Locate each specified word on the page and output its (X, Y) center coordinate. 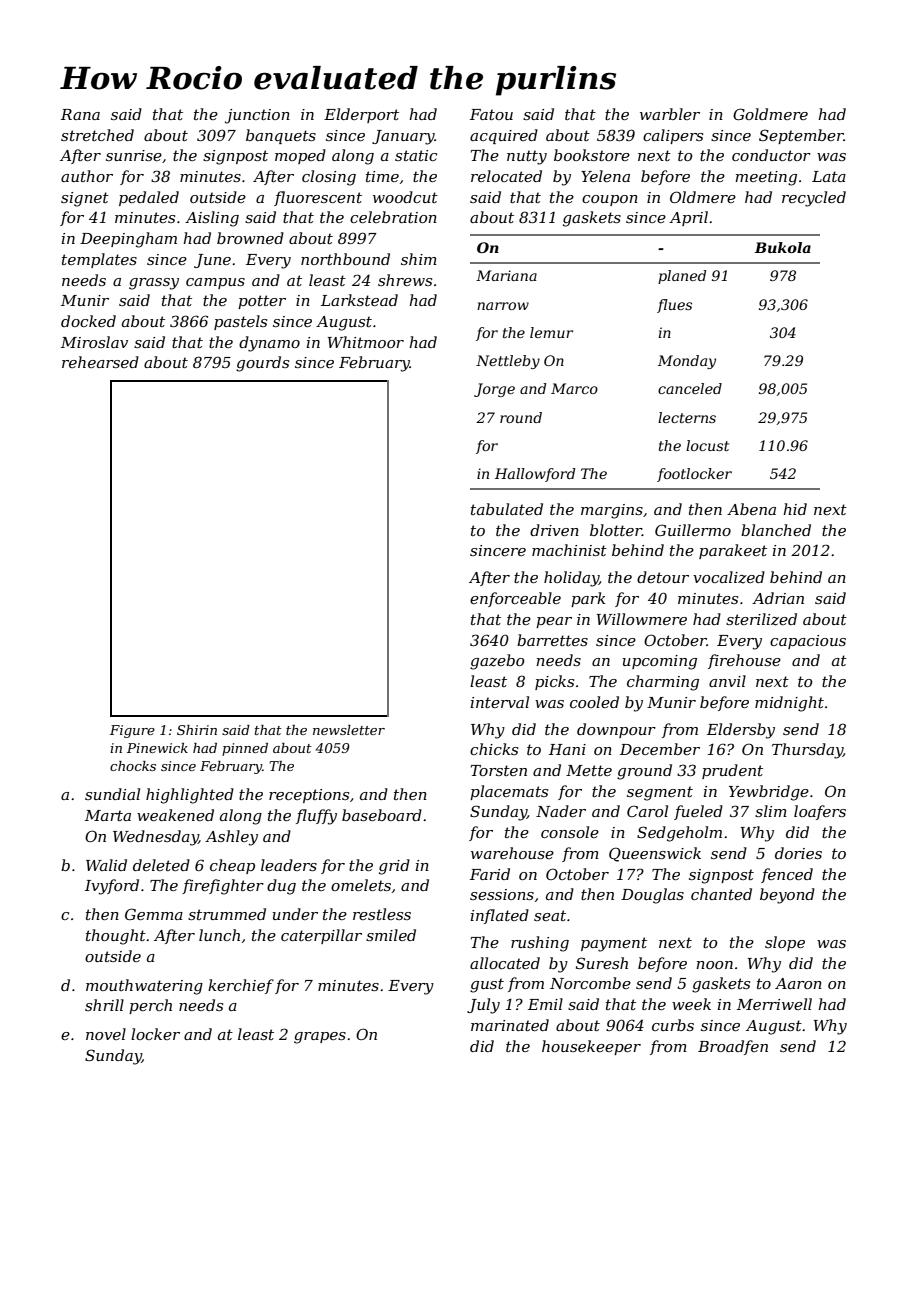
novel (106, 1034)
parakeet (733, 551)
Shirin (197, 730)
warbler (670, 114)
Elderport (361, 115)
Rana (80, 114)
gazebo (497, 662)
